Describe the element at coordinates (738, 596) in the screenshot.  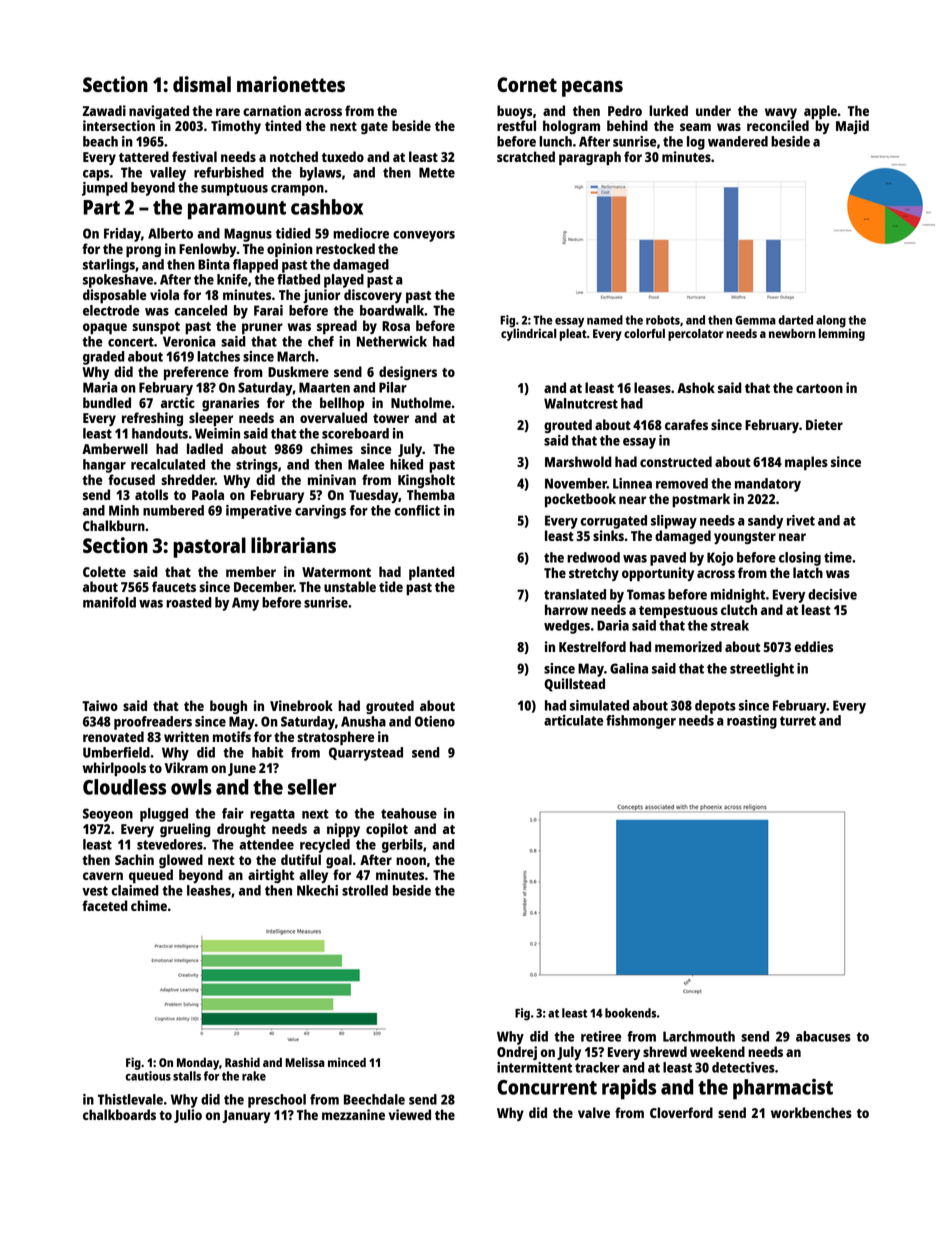
I see `midnight` at that location.
